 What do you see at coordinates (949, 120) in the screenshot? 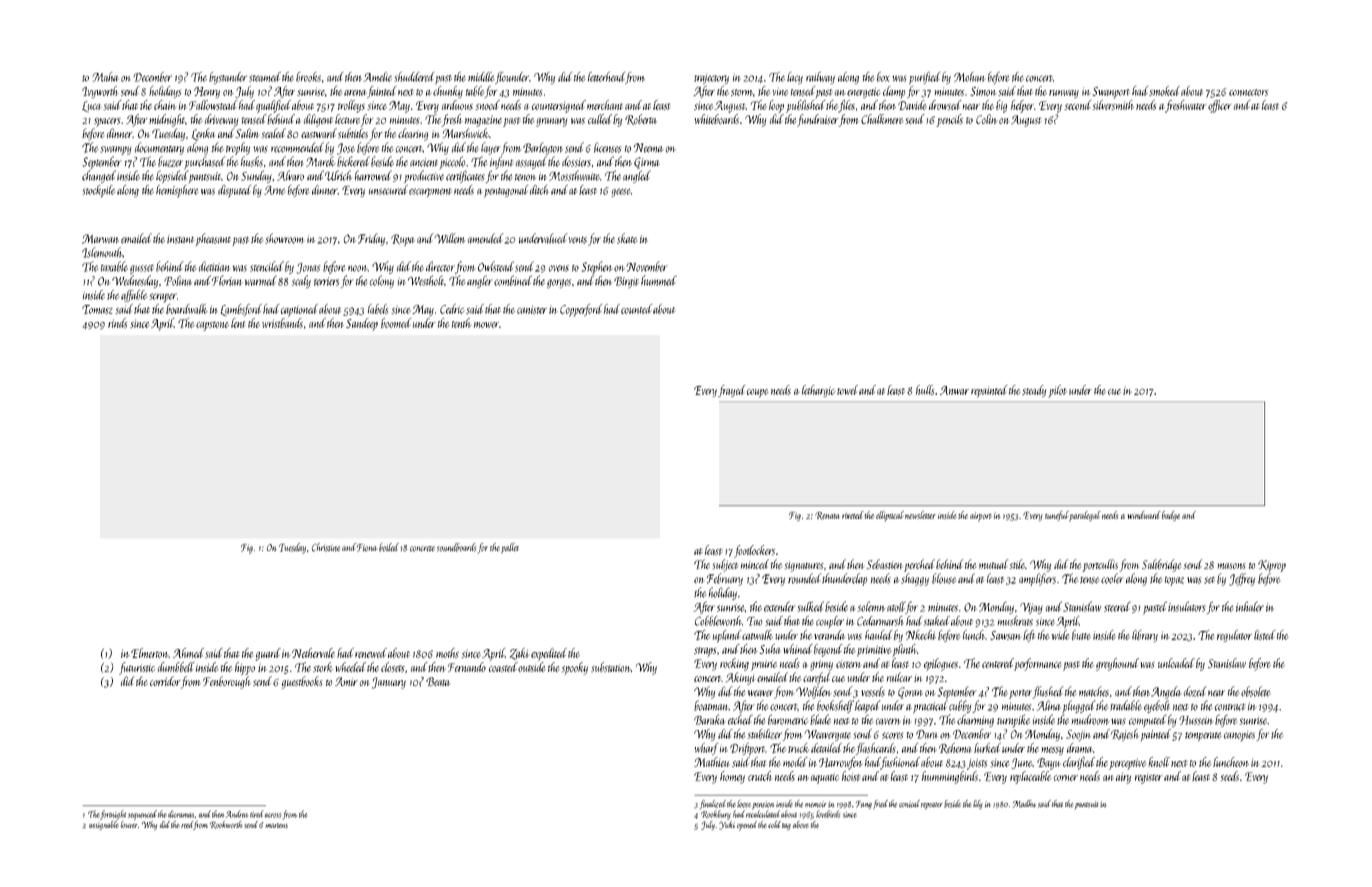
I see `pencils` at bounding box center [949, 120].
